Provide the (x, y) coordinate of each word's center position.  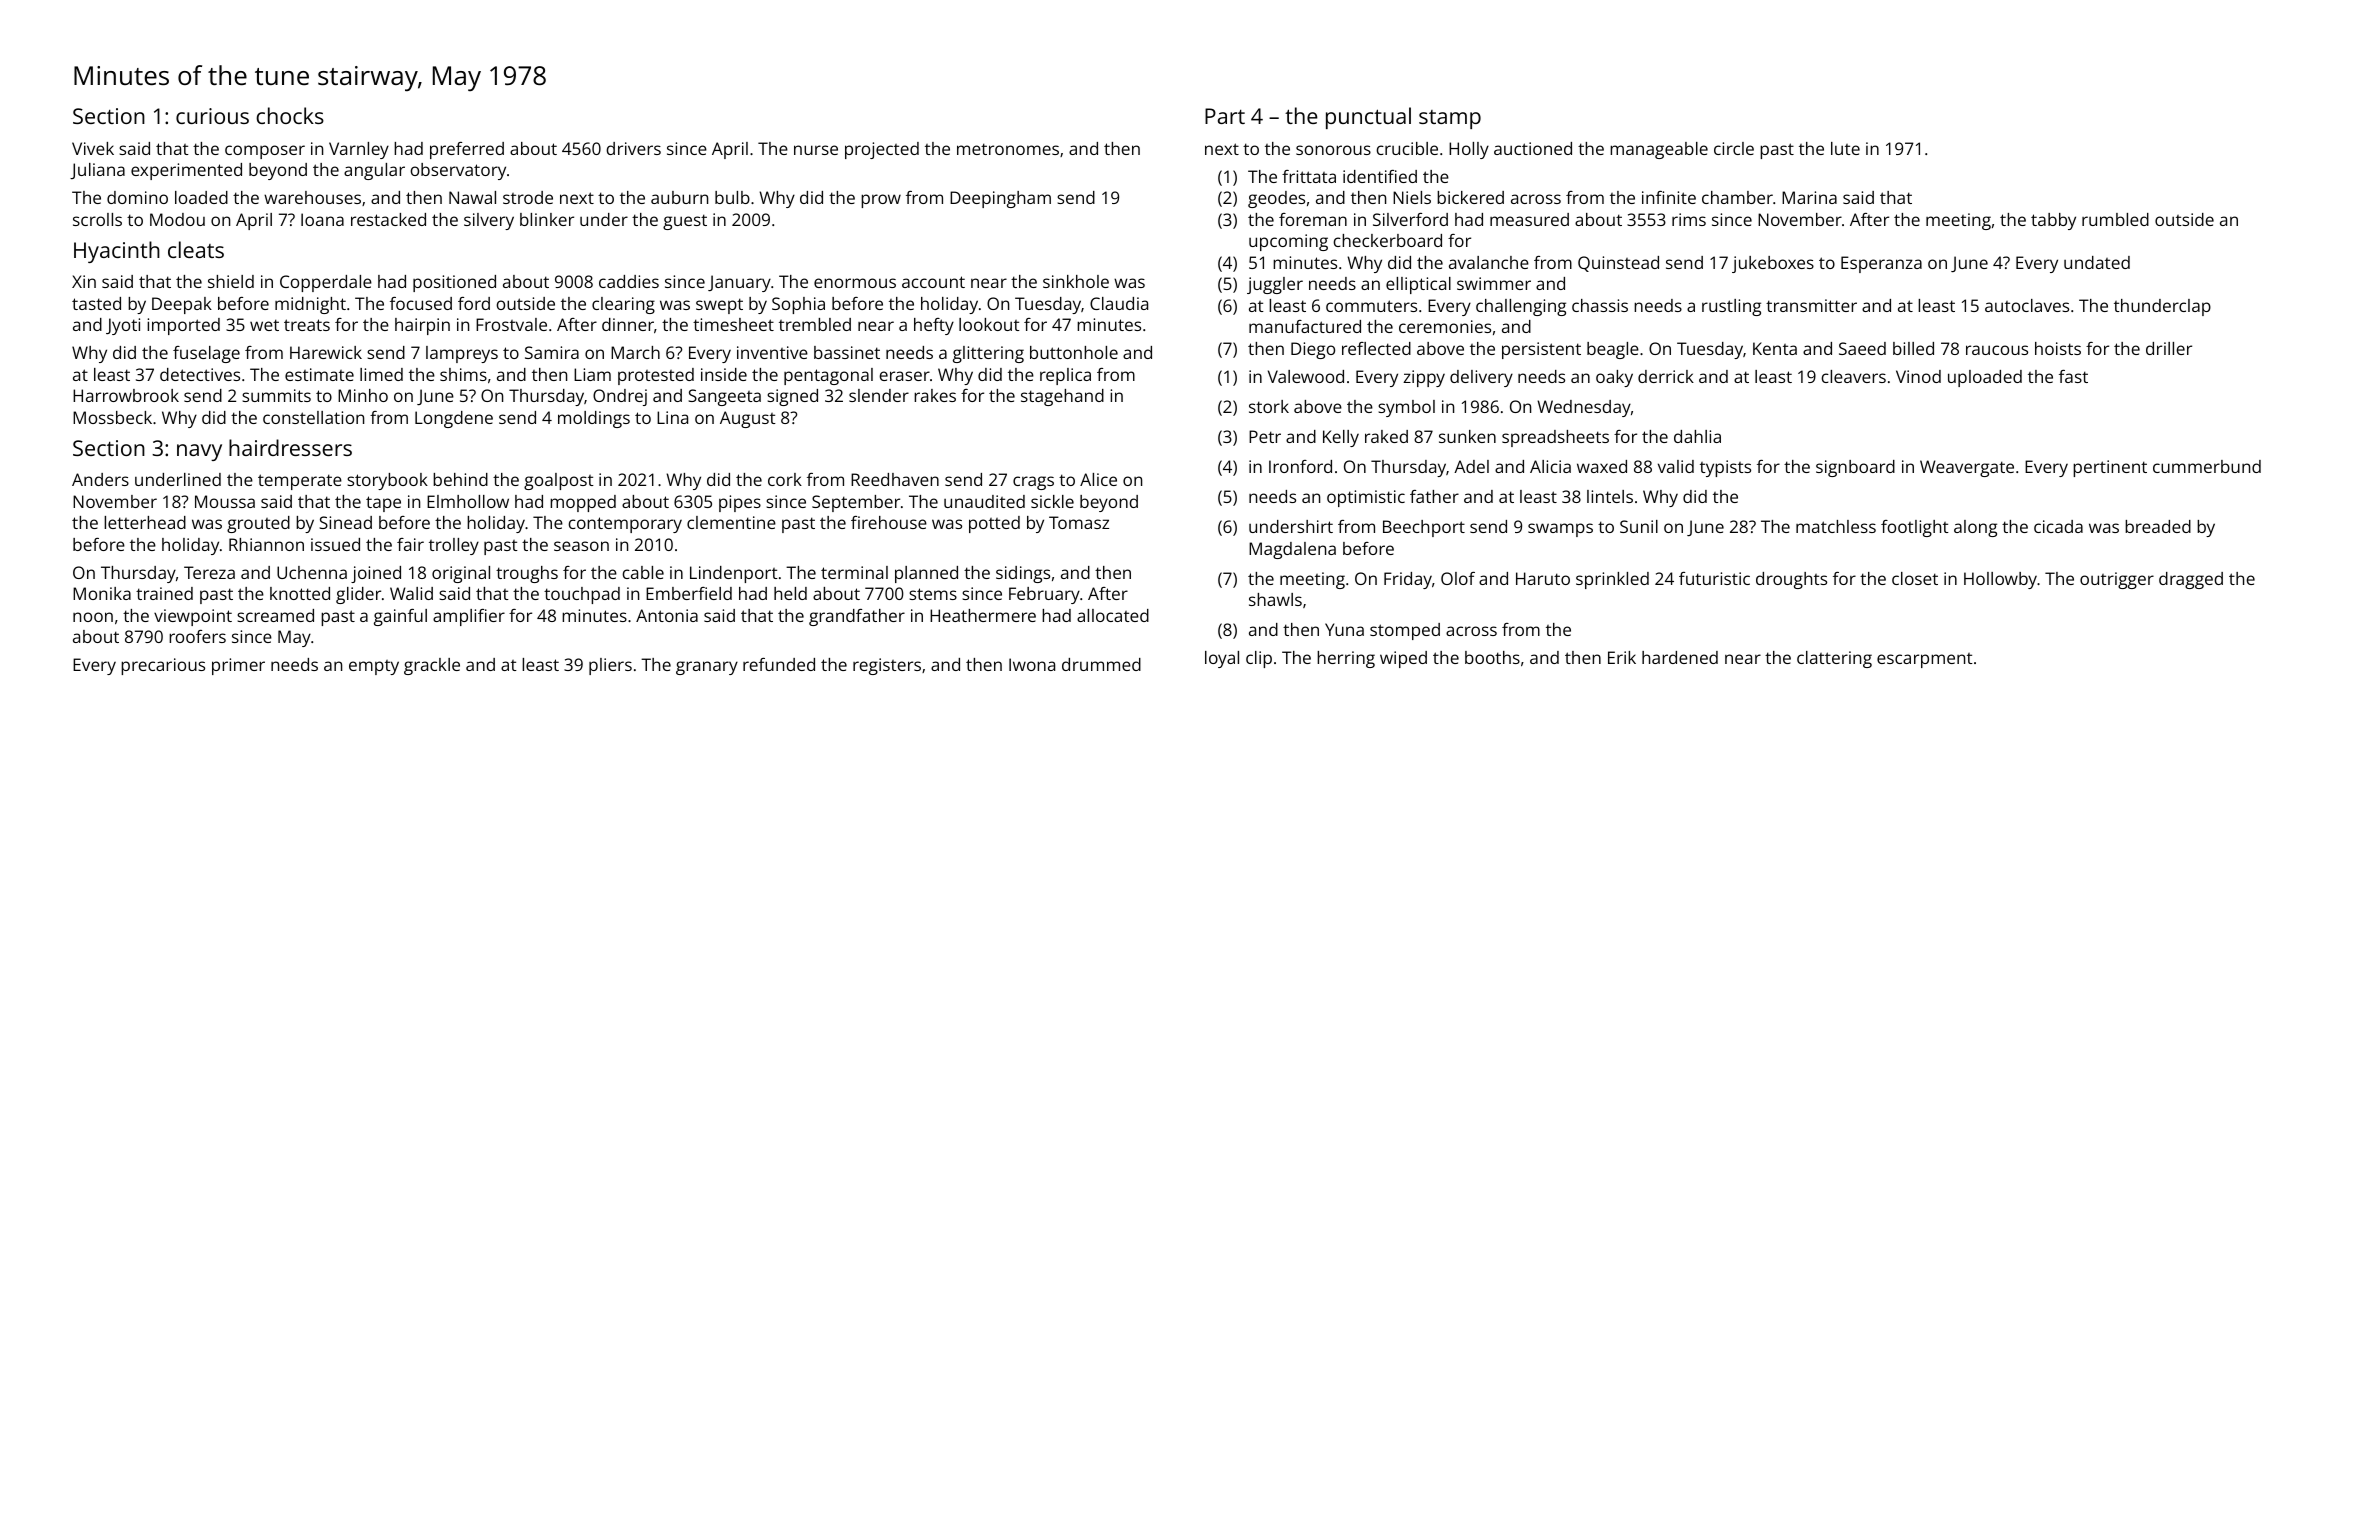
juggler (1275, 285)
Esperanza (1881, 264)
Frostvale (511, 324)
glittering (988, 354)
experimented (186, 171)
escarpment (1925, 660)
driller (2169, 348)
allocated (1113, 615)
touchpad (582, 595)
